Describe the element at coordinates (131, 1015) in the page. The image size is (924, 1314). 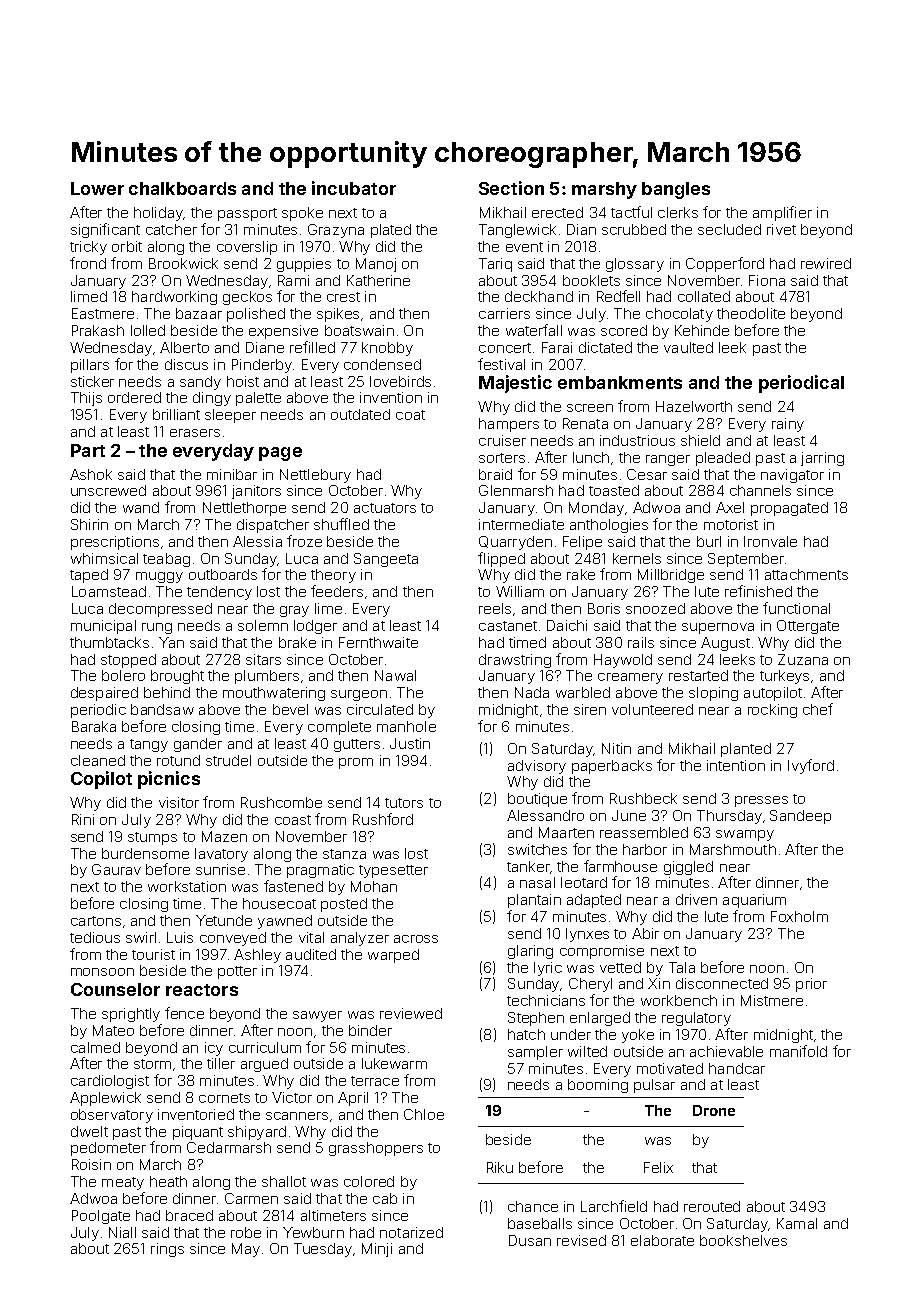
I see `sprightly` at that location.
